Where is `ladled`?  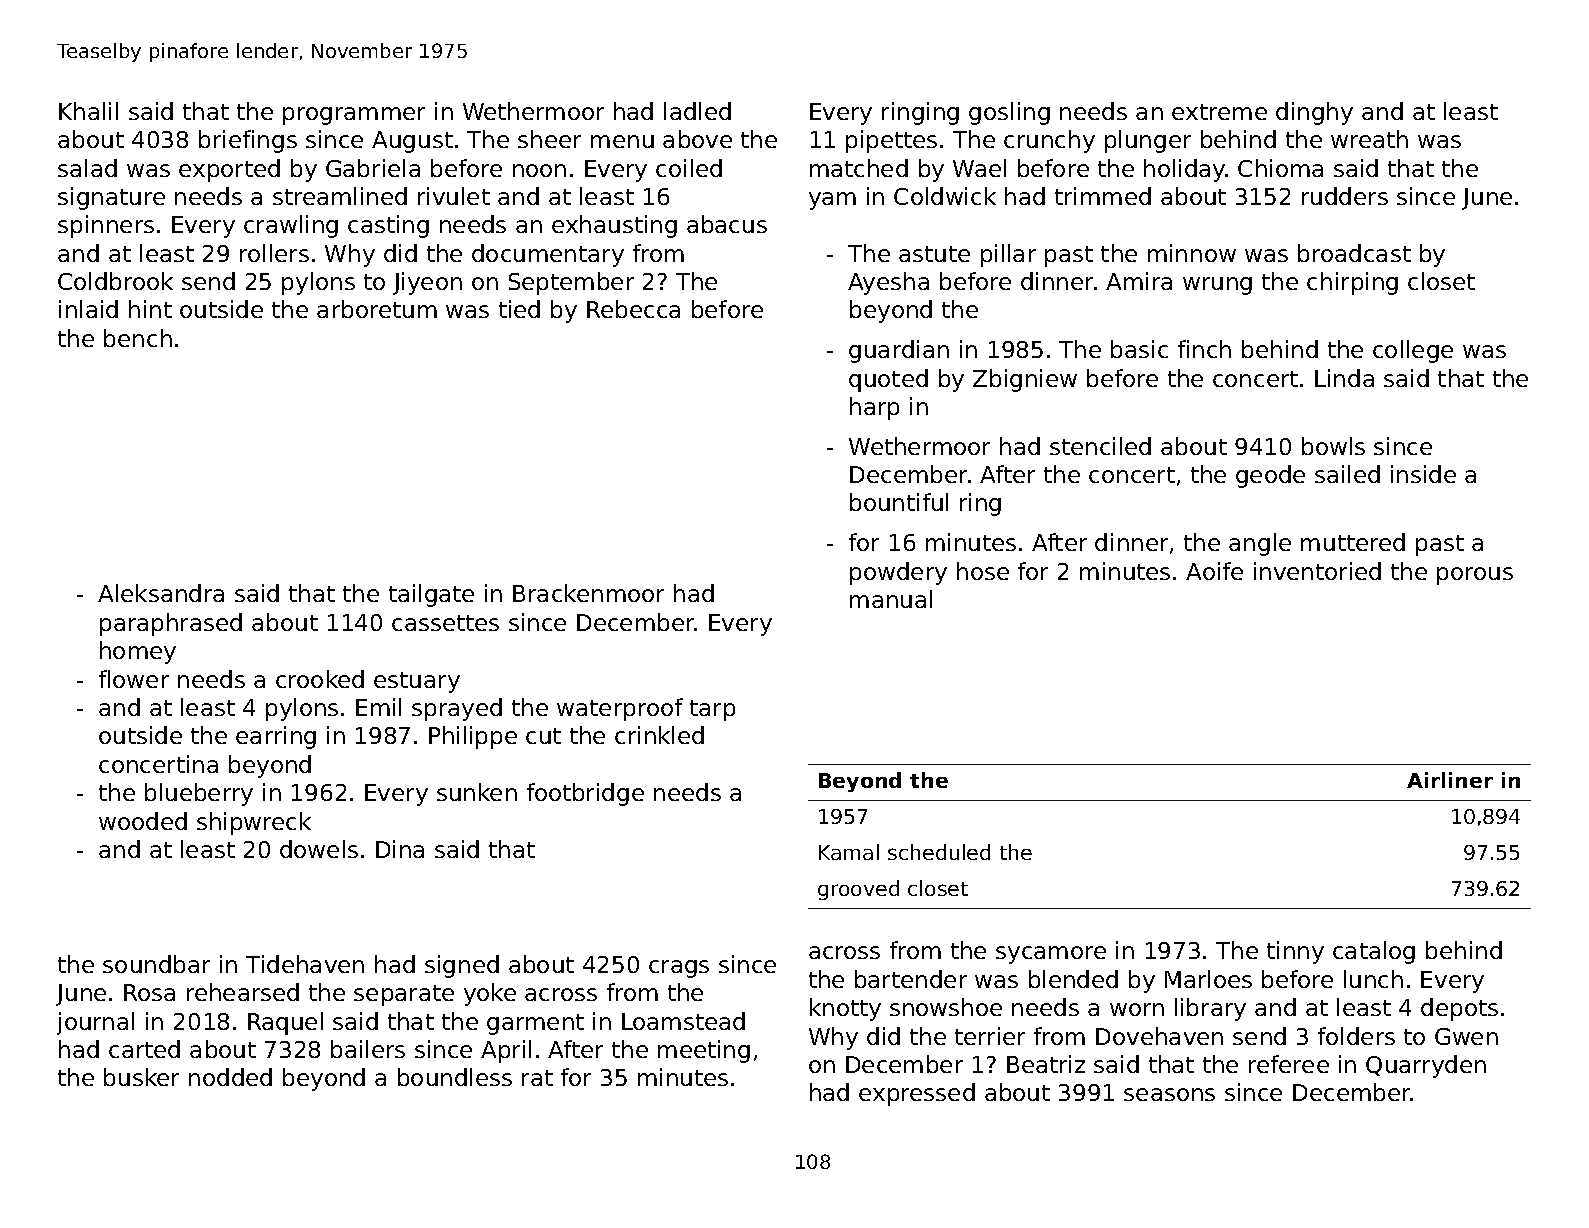 ladled is located at coordinates (697, 111).
